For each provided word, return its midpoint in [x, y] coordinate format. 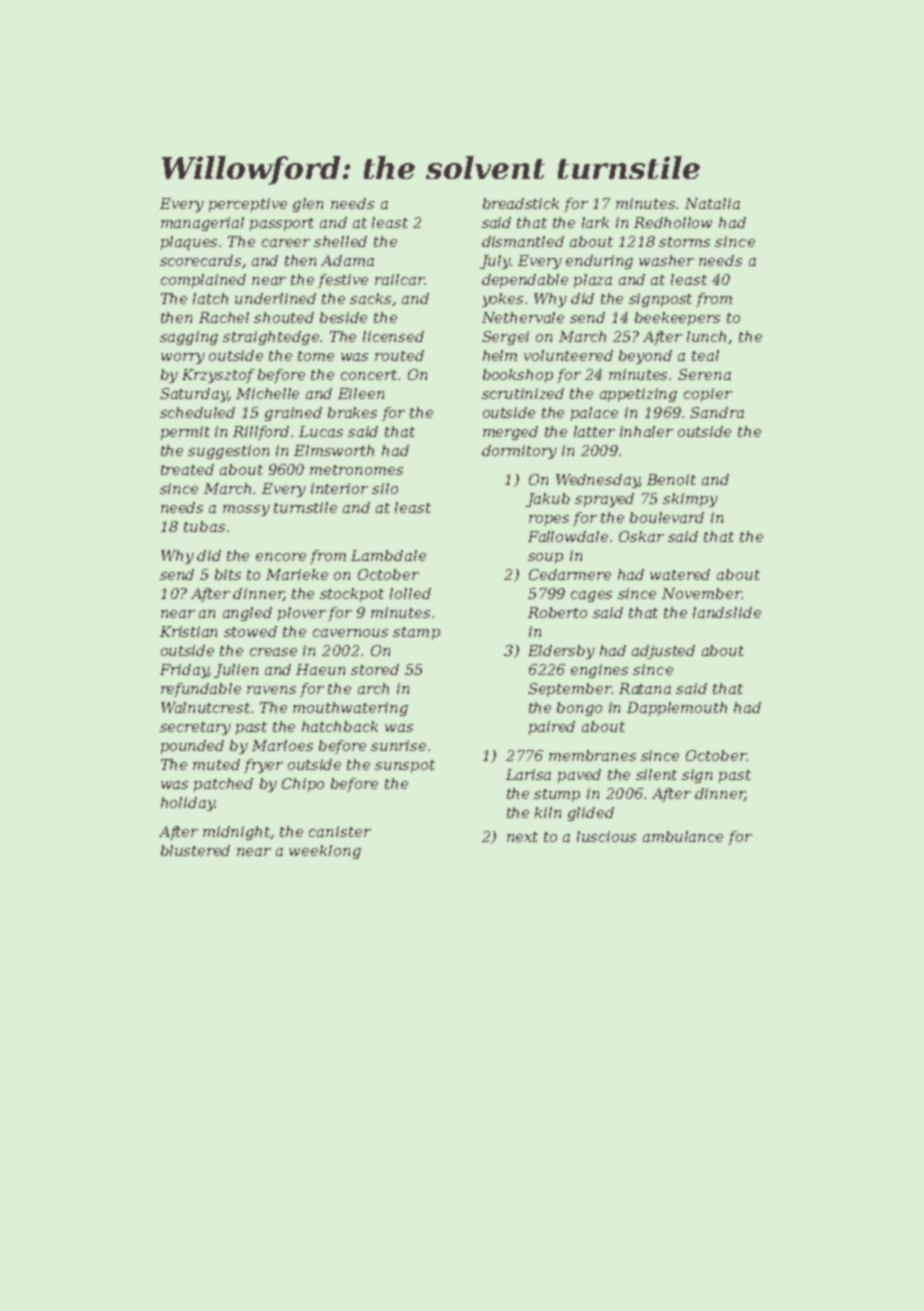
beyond [645, 357]
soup [545, 558]
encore [281, 557]
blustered [195, 850]
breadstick [521, 203]
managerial [202, 224]
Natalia [712, 203]
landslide [727, 612]
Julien [236, 671]
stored [375, 669]
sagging [189, 338]
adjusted [663, 652]
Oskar [641, 536]
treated [187, 469]
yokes [502, 300]
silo [385, 488]
